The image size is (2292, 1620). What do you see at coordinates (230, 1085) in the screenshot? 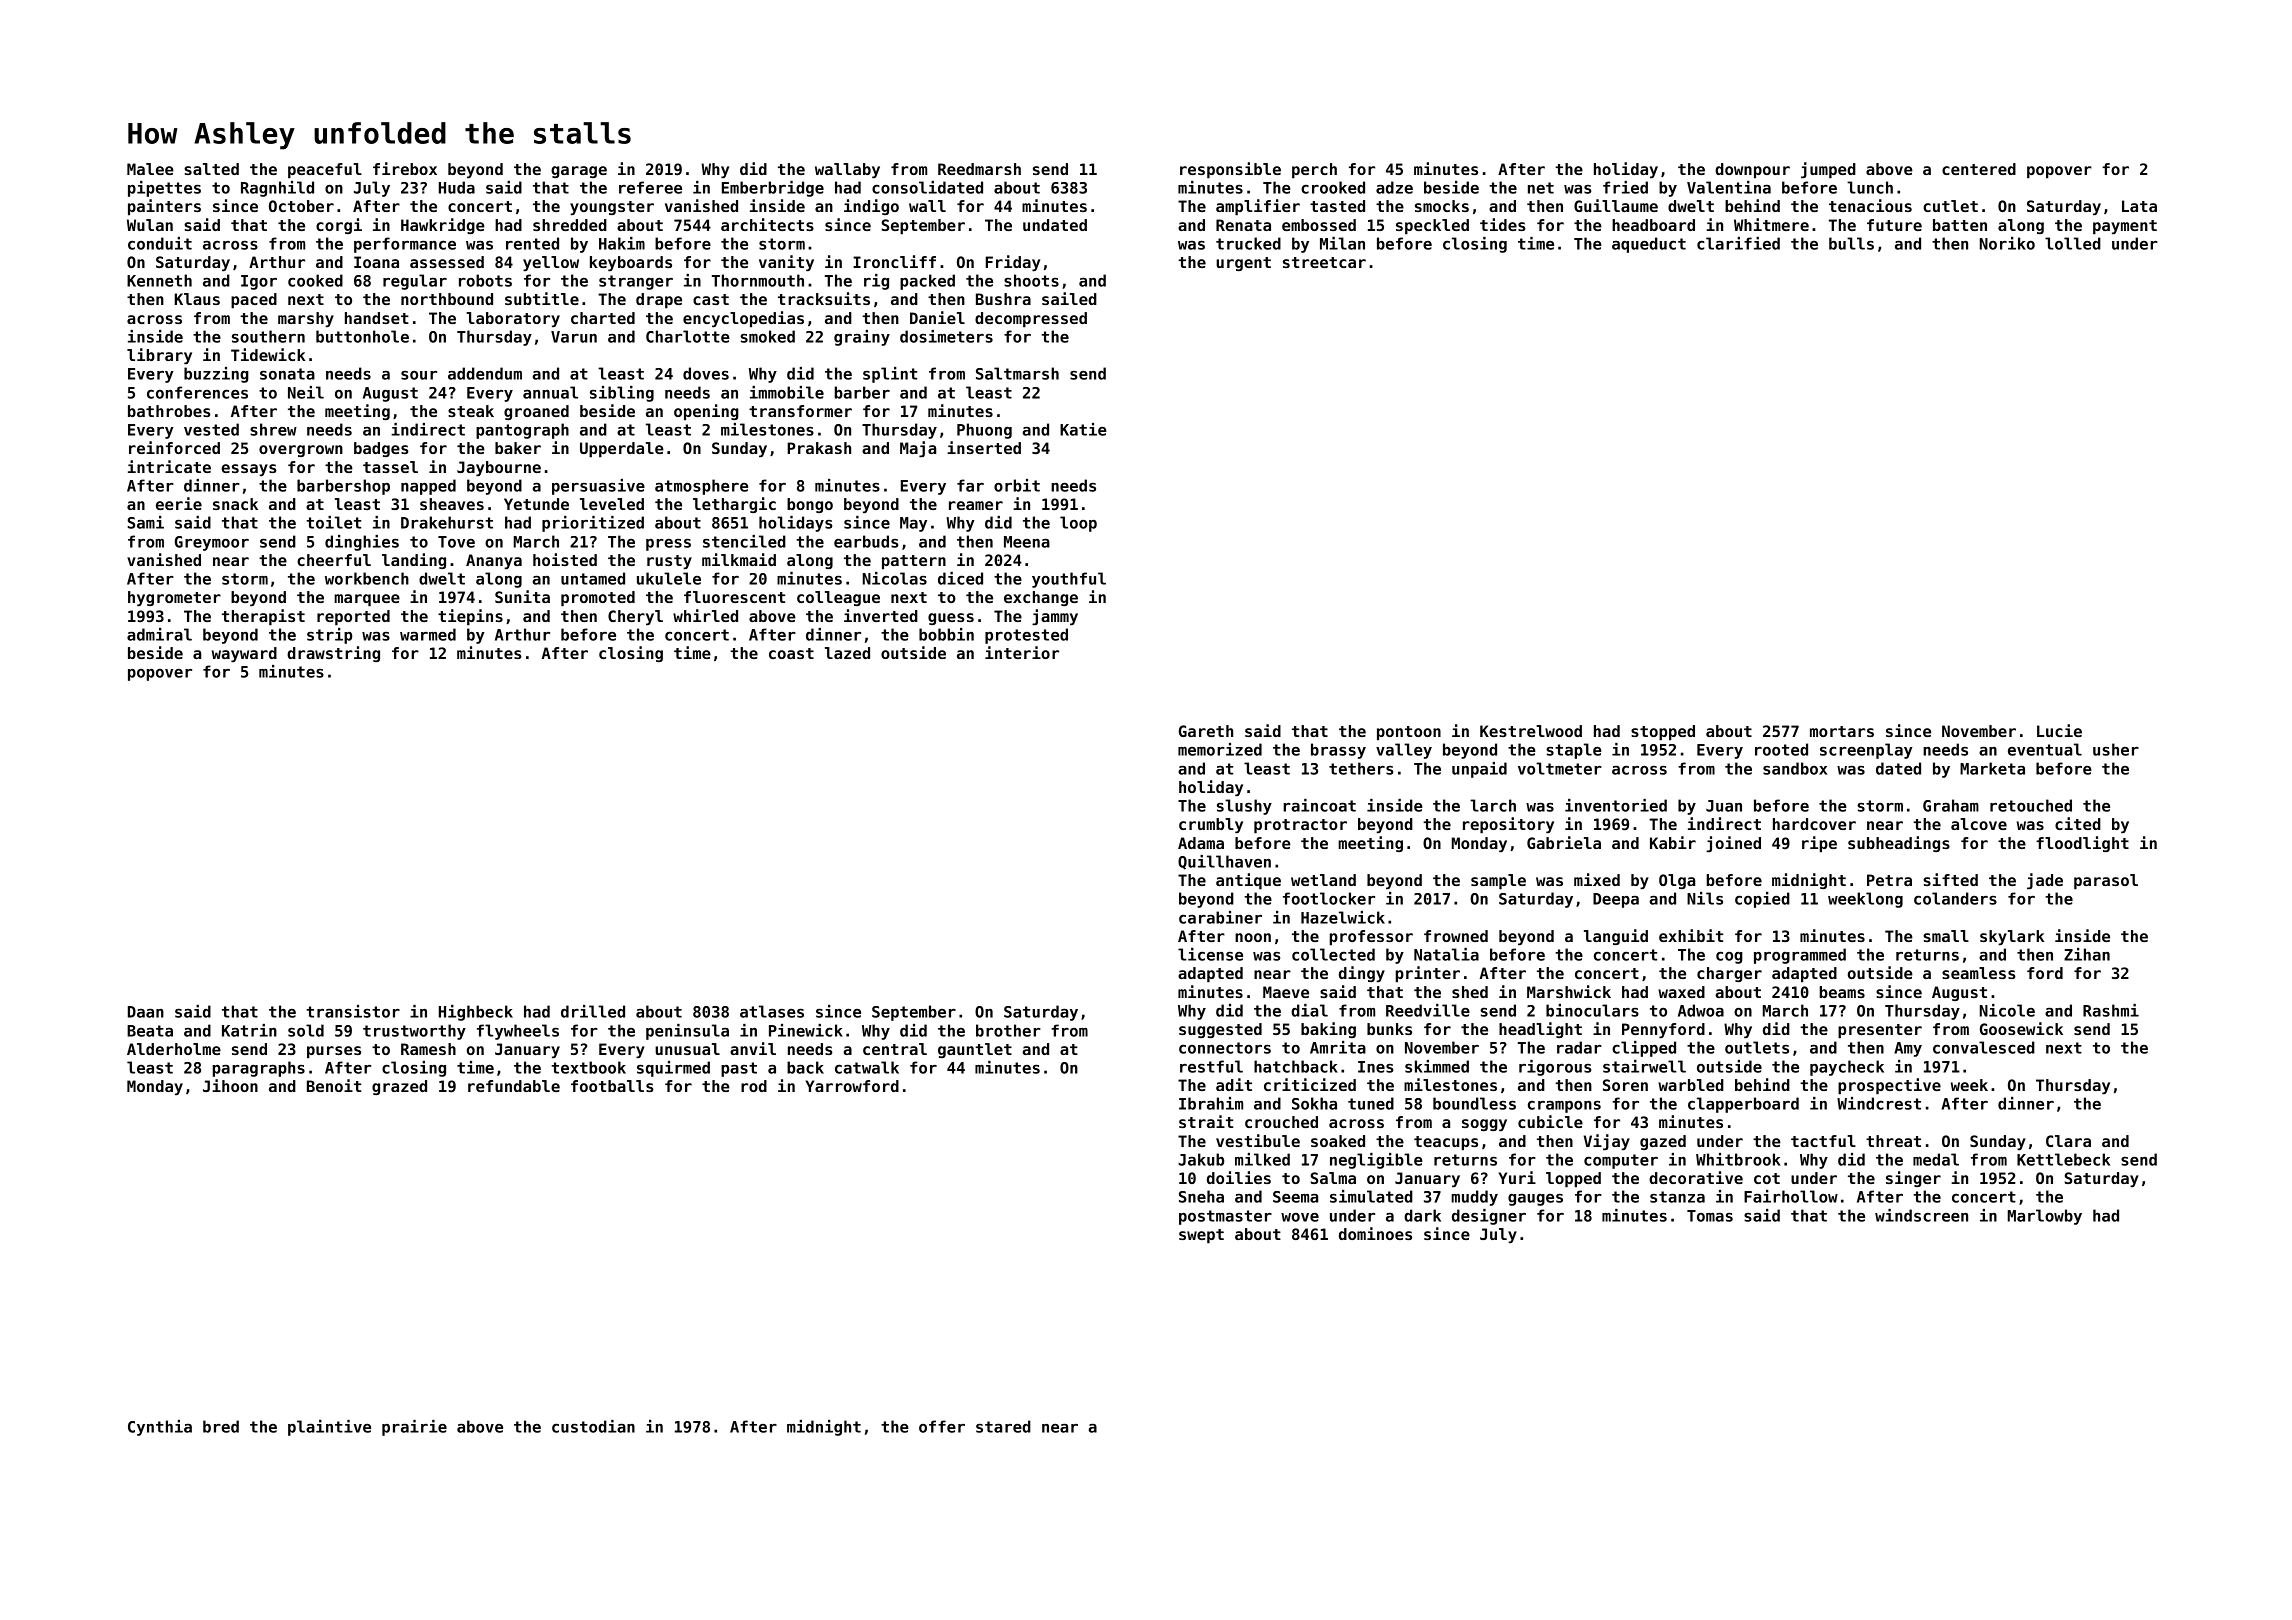
I see `Jihoon` at bounding box center [230, 1085].
